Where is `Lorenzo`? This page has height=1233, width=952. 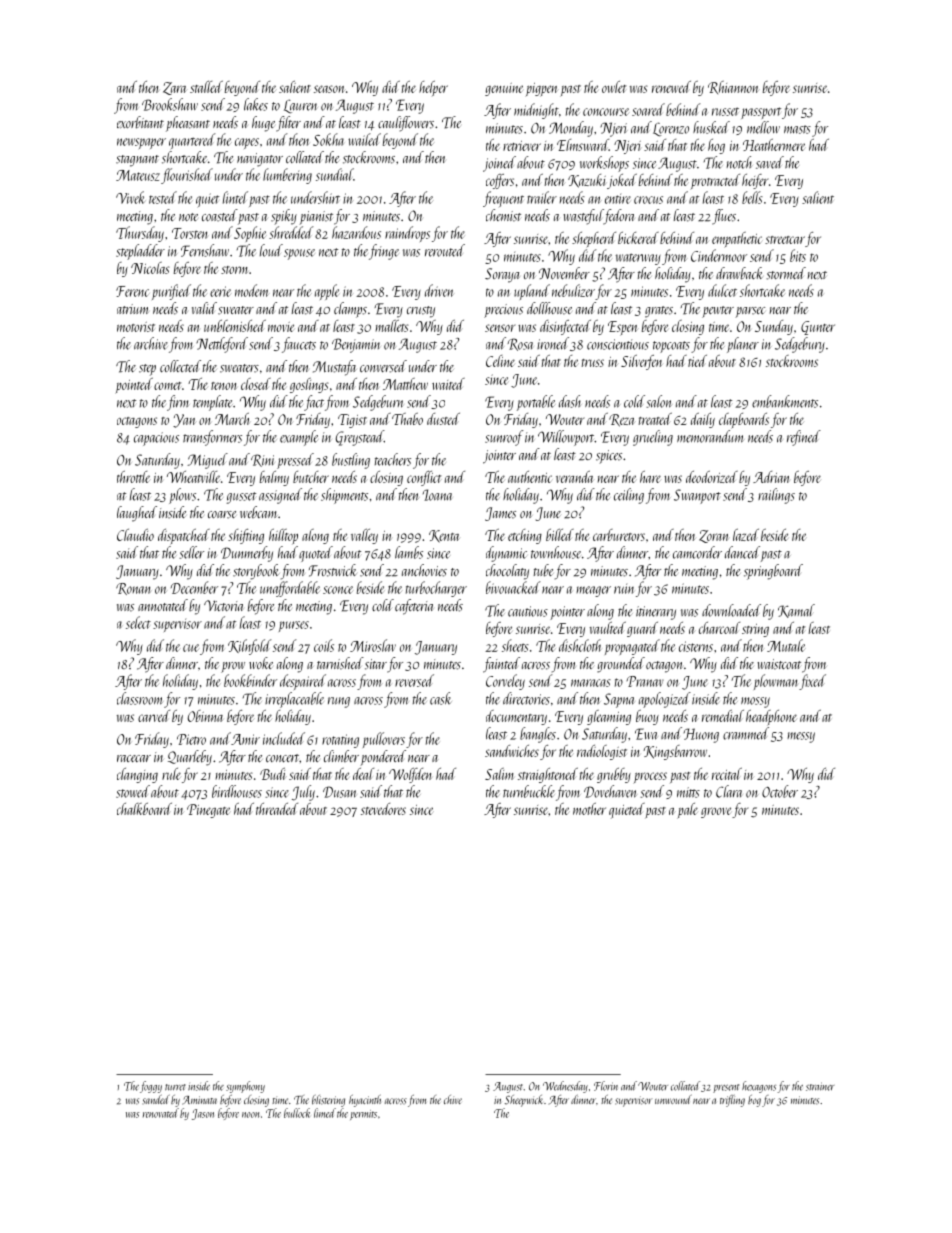
Lorenzo is located at coordinates (671, 129).
